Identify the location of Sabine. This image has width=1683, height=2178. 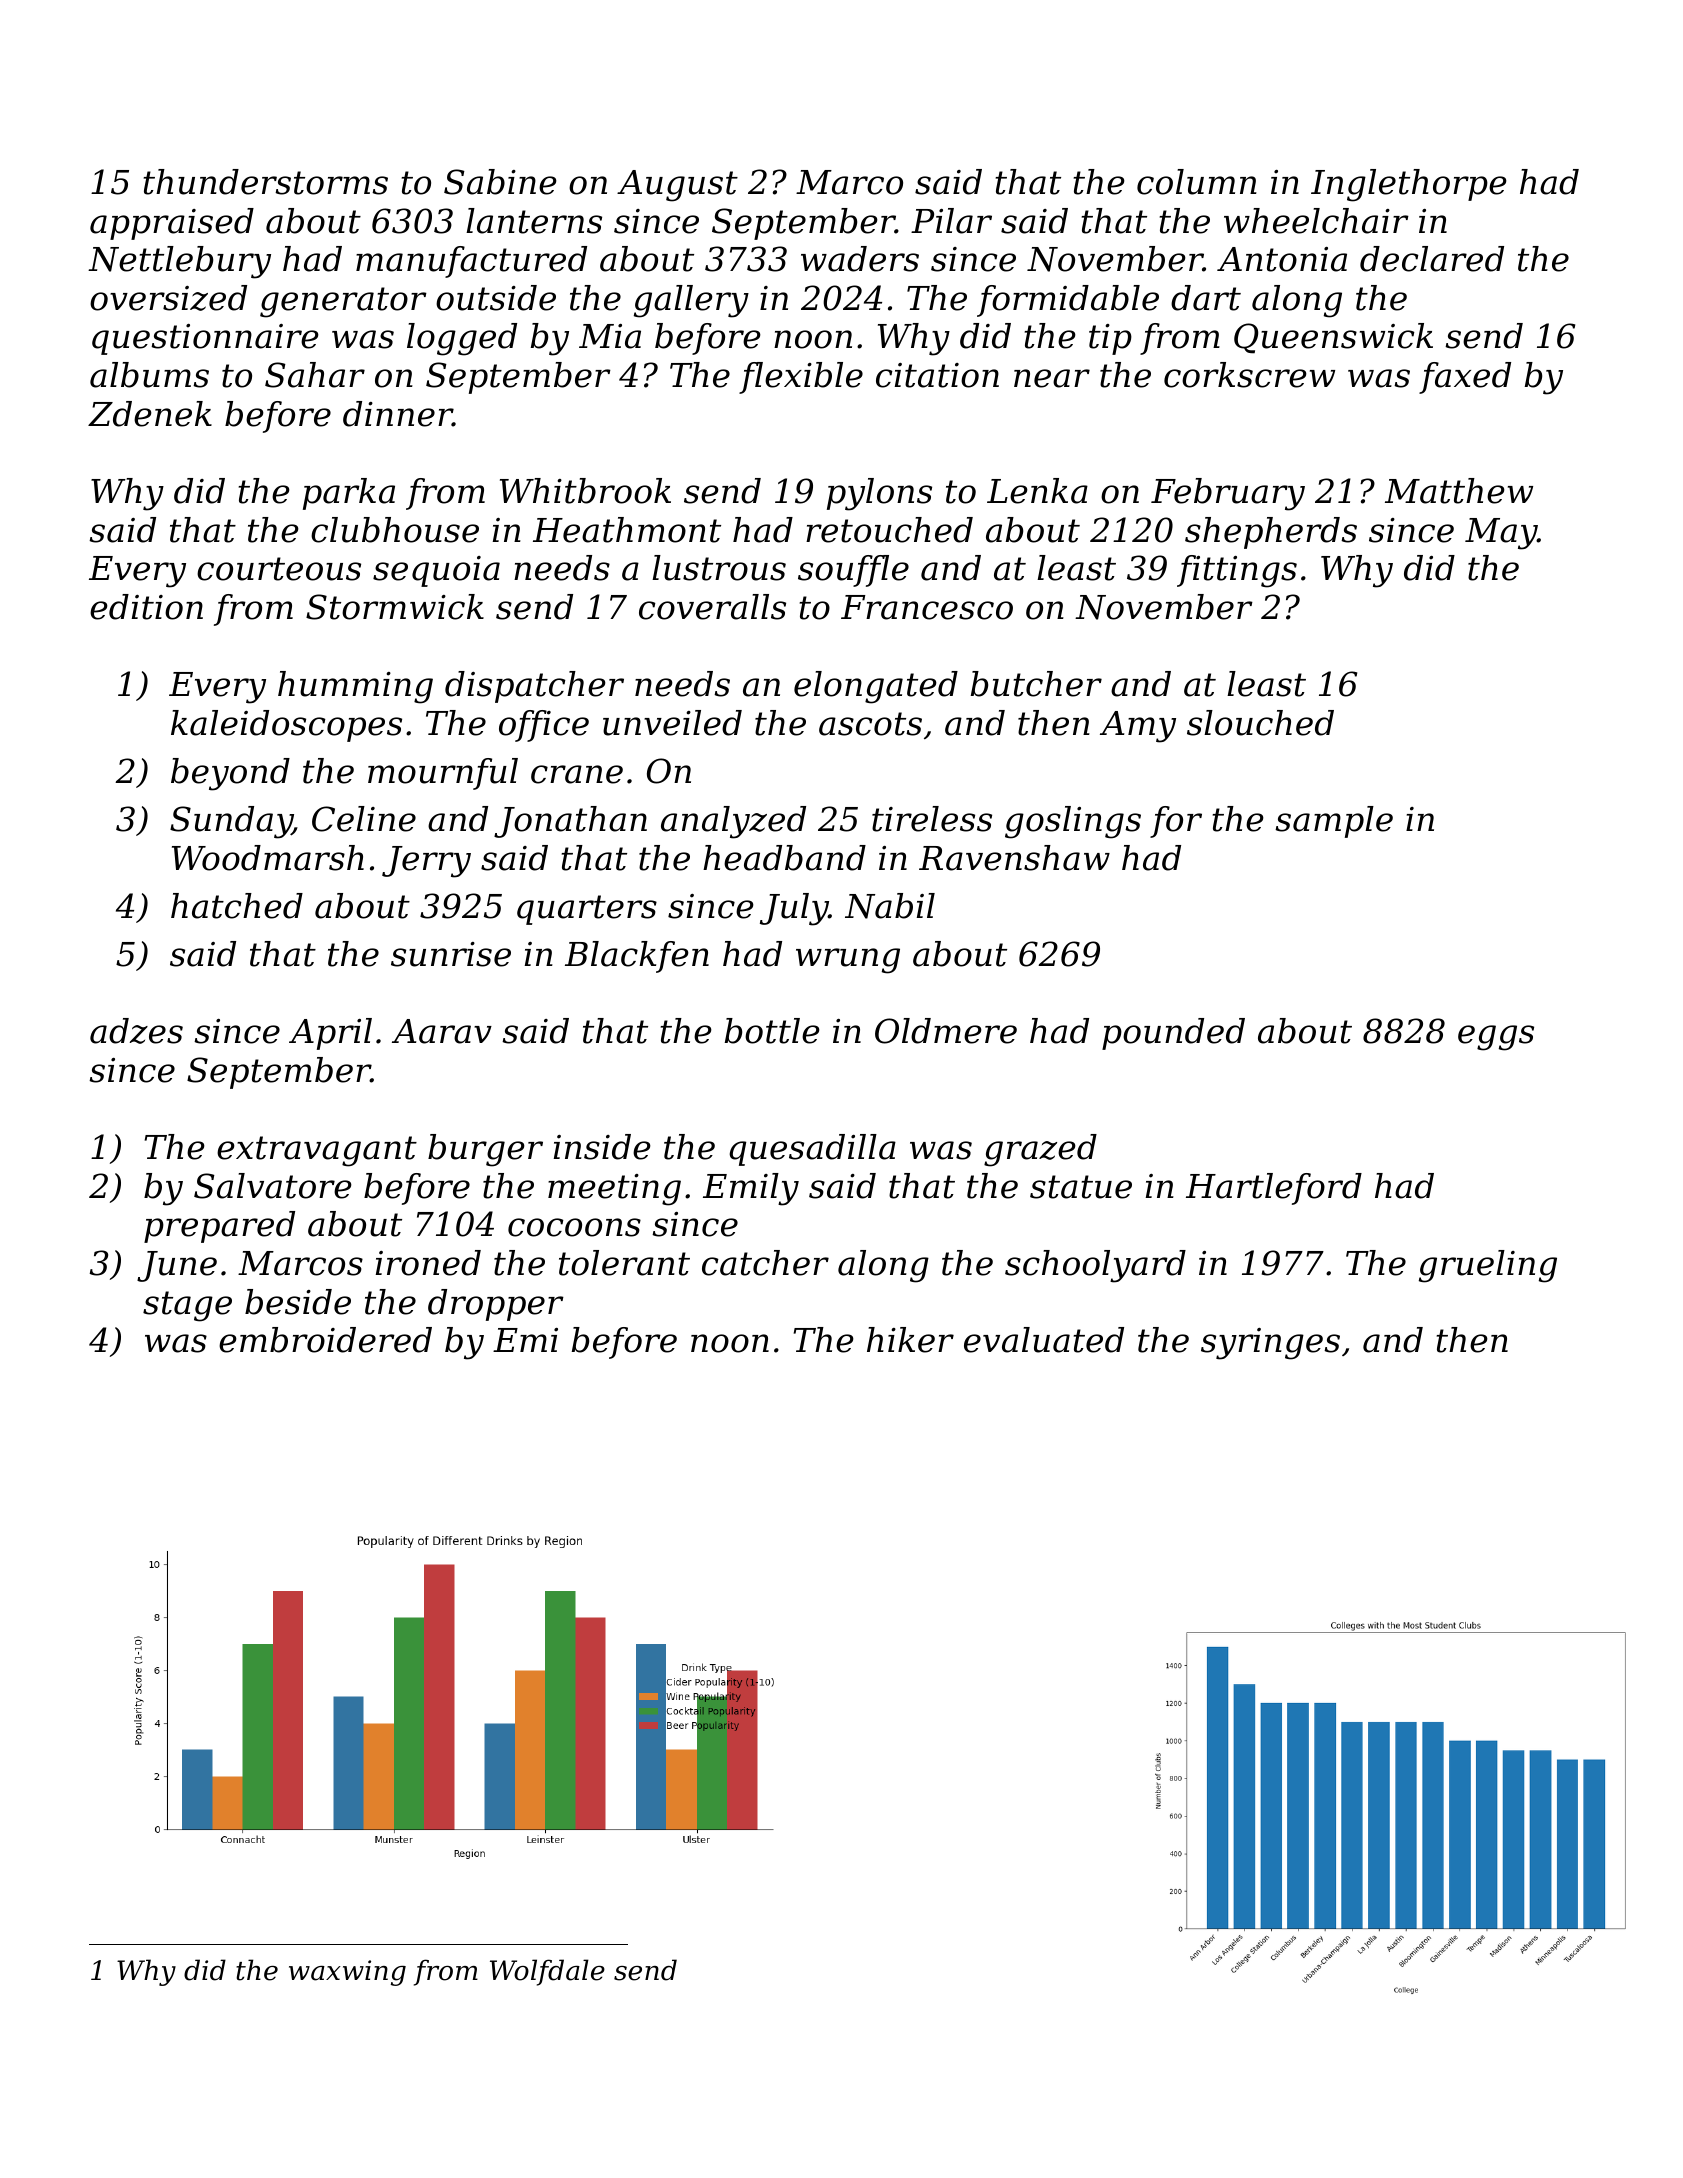
(500, 182).
